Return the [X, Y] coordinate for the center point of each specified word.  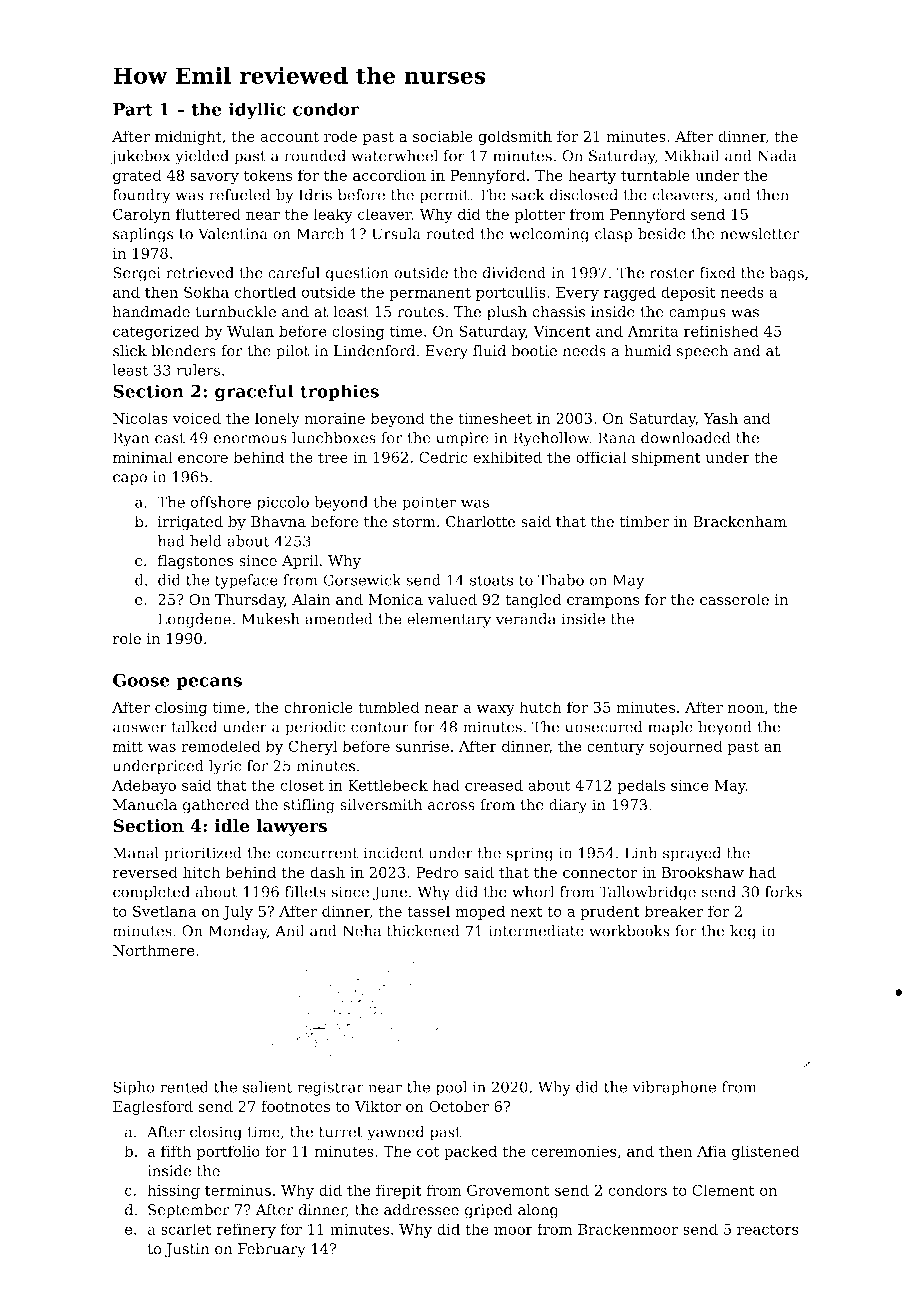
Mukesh [270, 619]
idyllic [257, 111]
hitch [201, 872]
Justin [187, 1250]
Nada [776, 156]
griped [489, 1211]
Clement [723, 1190]
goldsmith [515, 137]
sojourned [685, 747]
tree [333, 458]
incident [393, 853]
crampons [603, 602]
